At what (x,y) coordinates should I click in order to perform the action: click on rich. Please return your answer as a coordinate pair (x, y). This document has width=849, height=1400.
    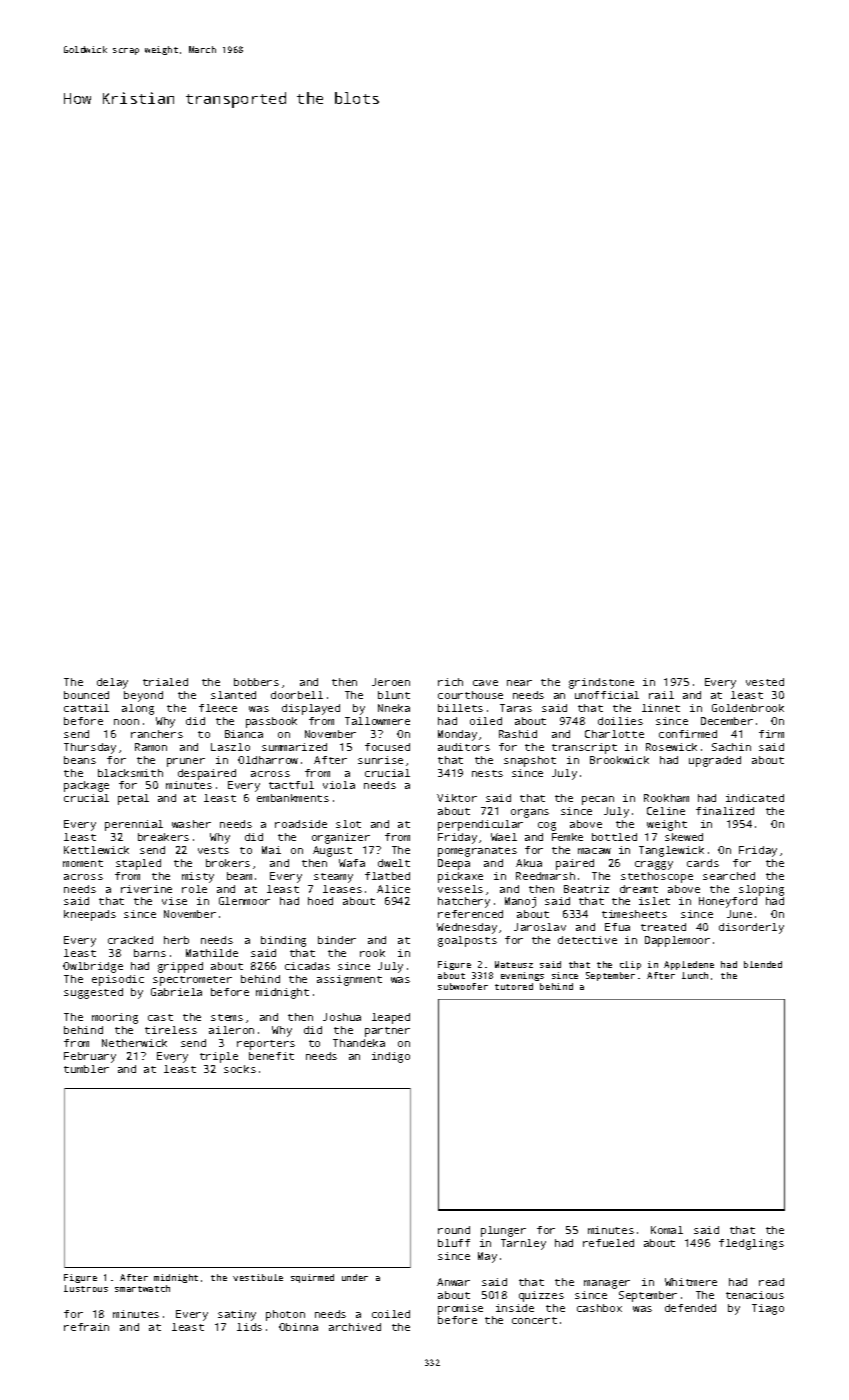
    Looking at the image, I should click on (450, 682).
